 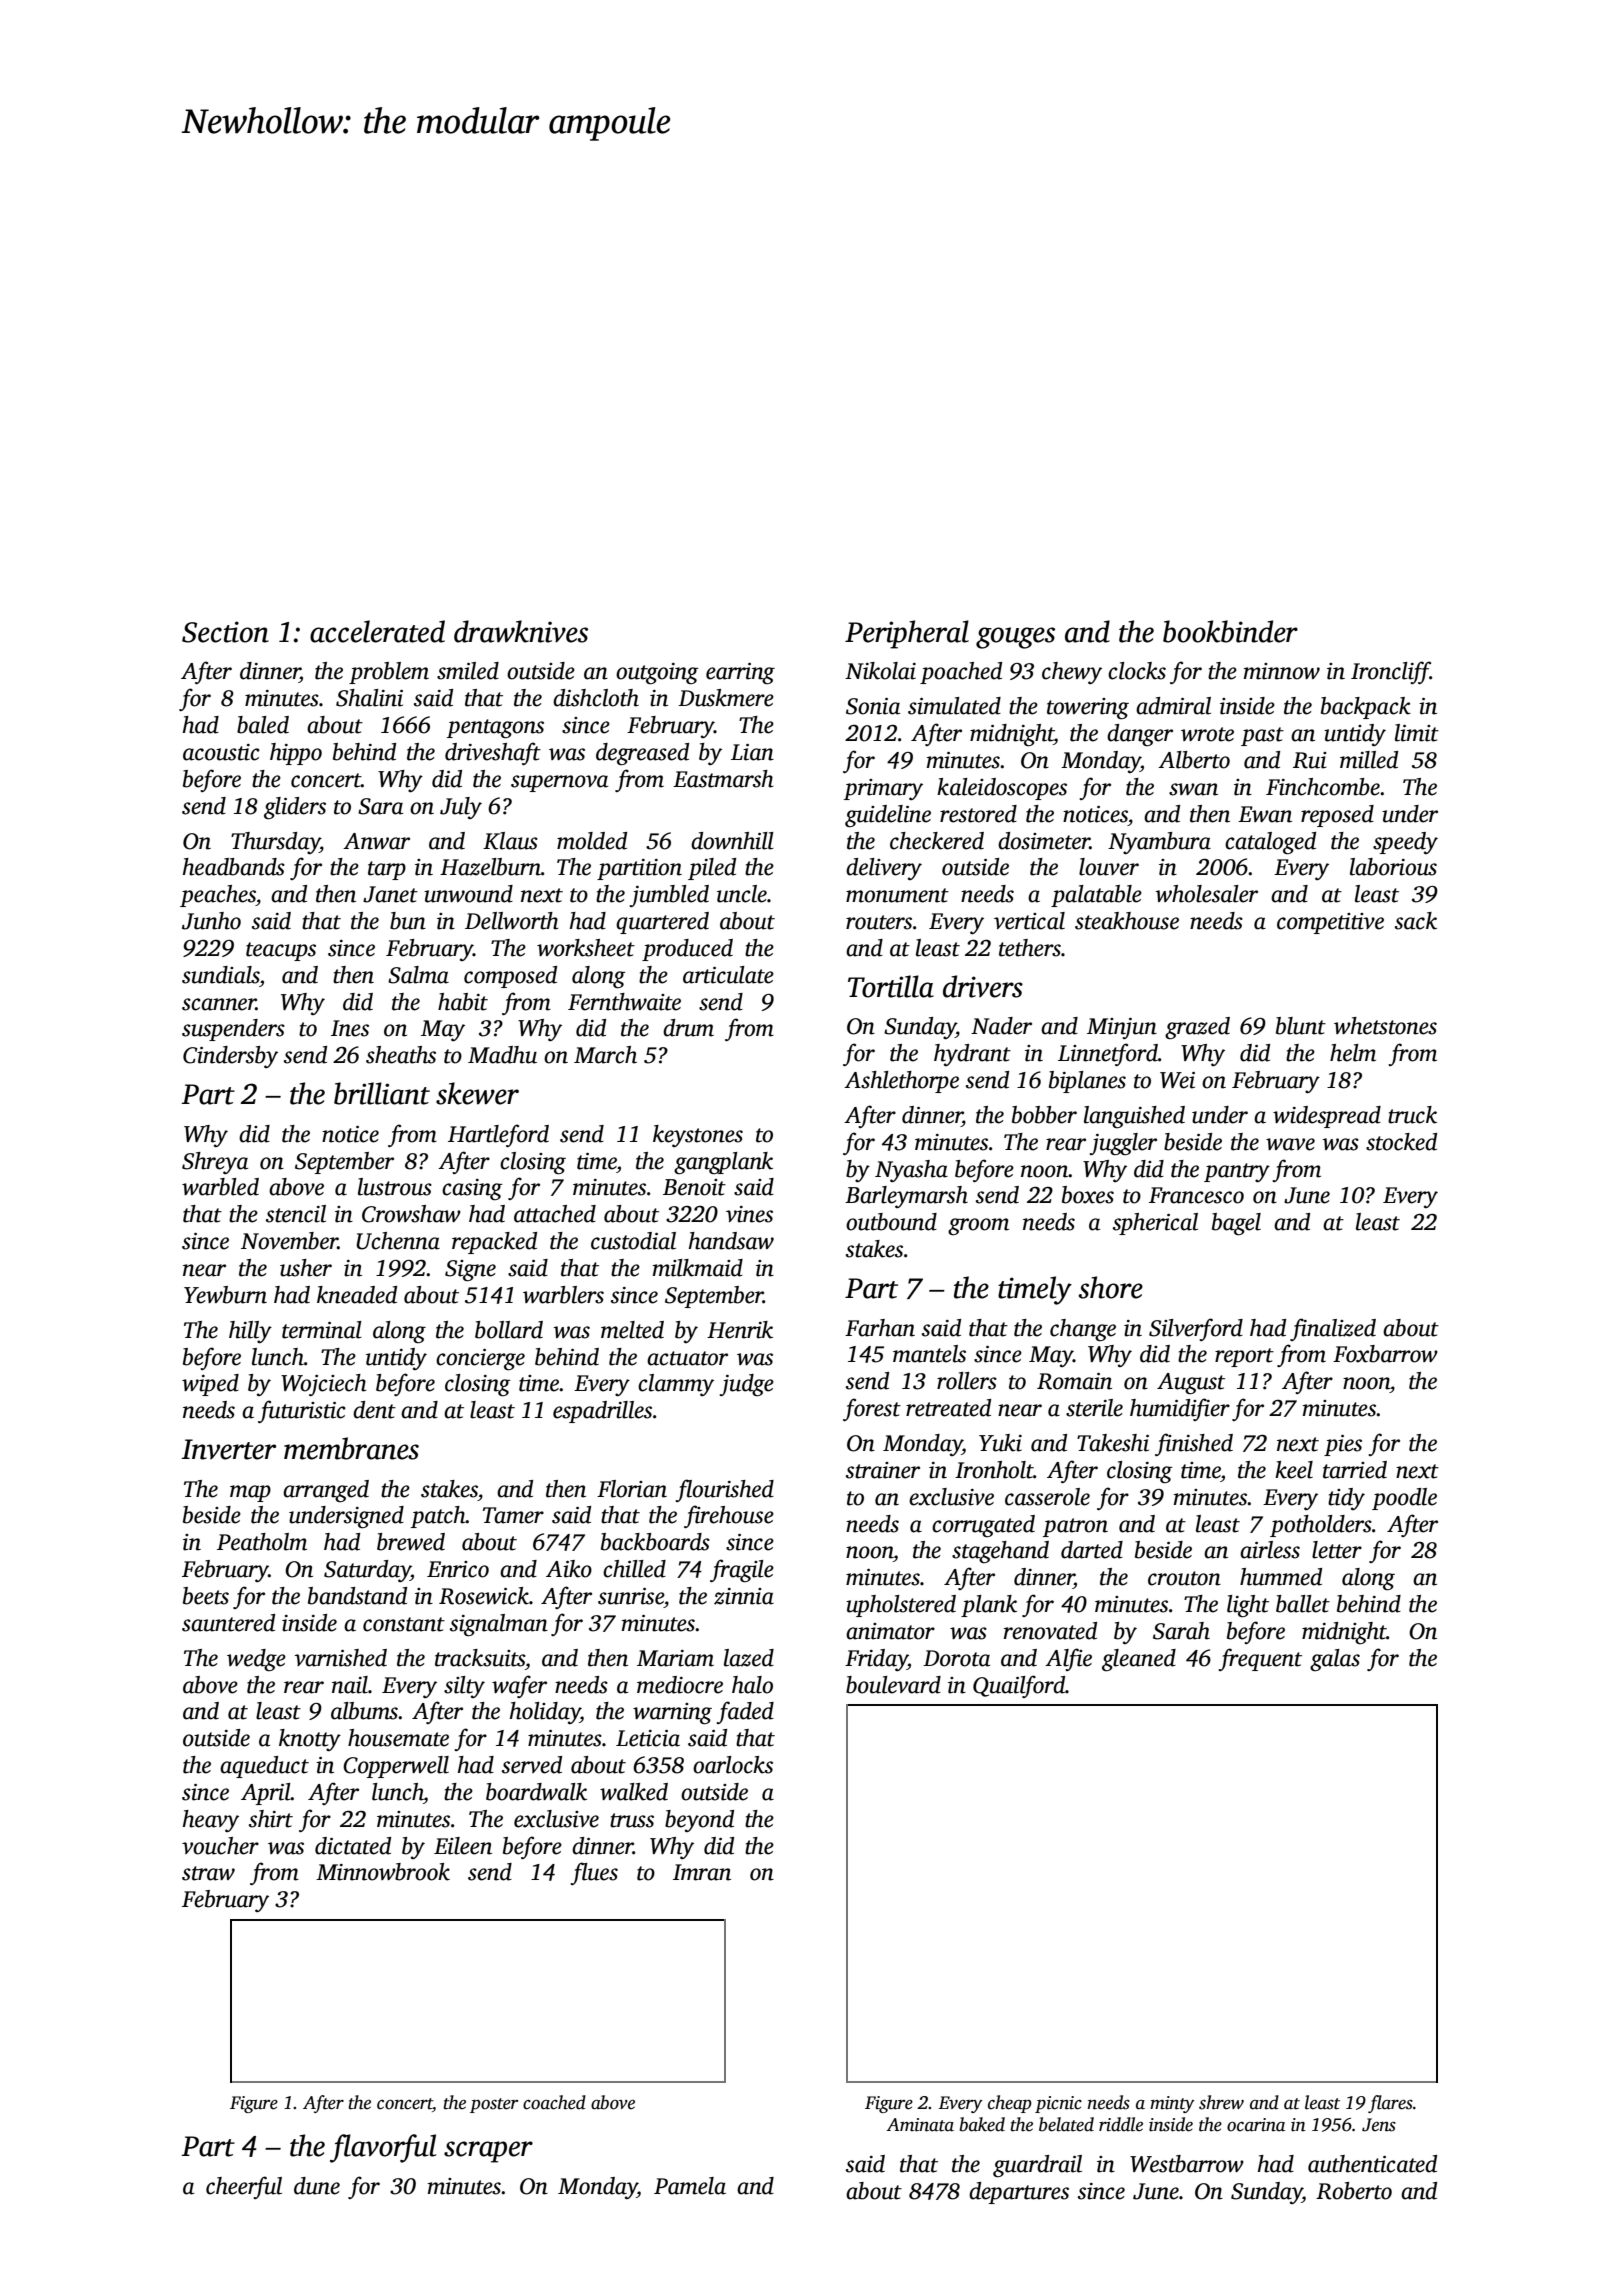 What do you see at coordinates (1385, 1026) in the screenshot?
I see `whetstones` at bounding box center [1385, 1026].
